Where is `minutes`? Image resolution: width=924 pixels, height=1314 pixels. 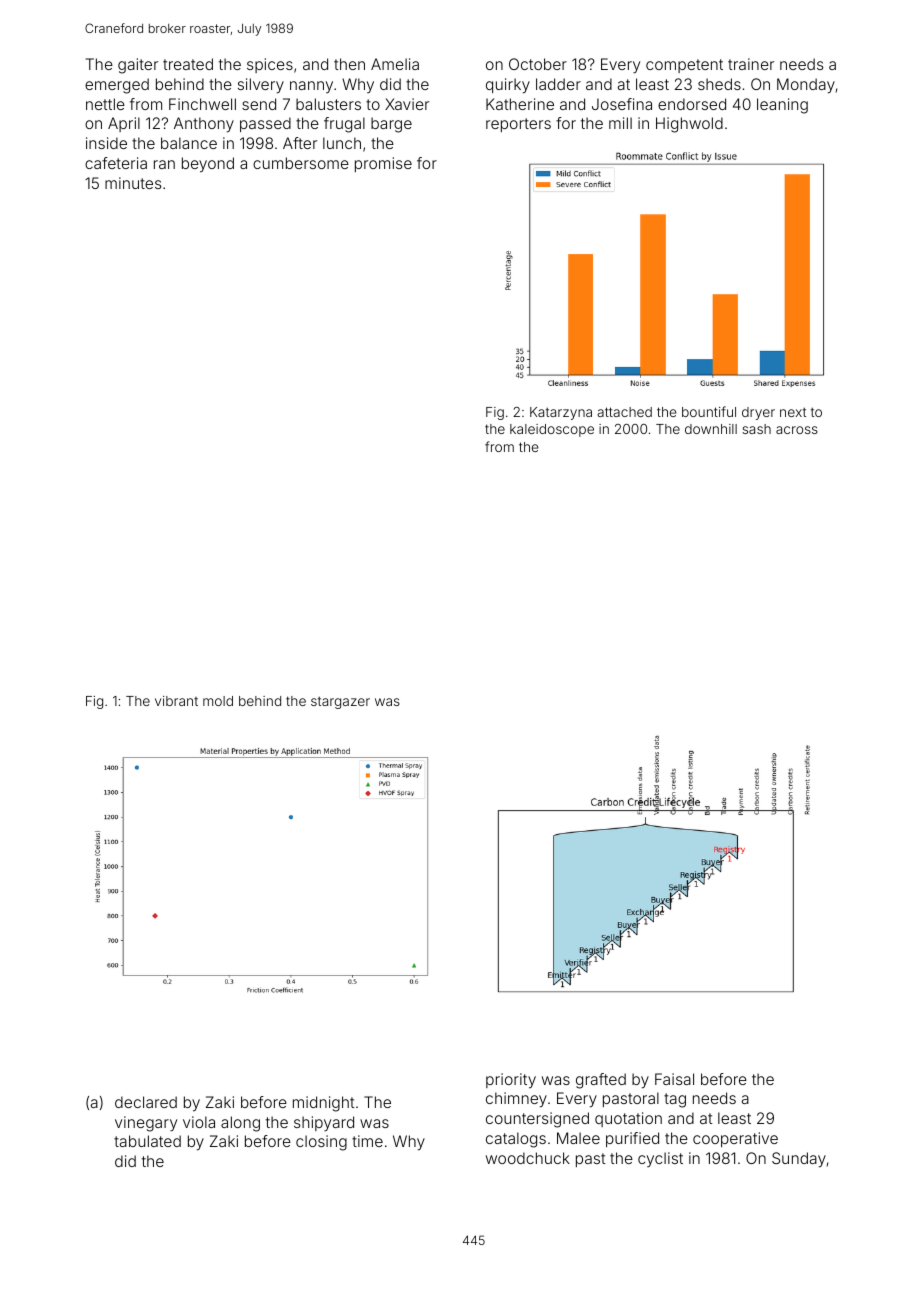 minutes is located at coordinates (133, 183).
